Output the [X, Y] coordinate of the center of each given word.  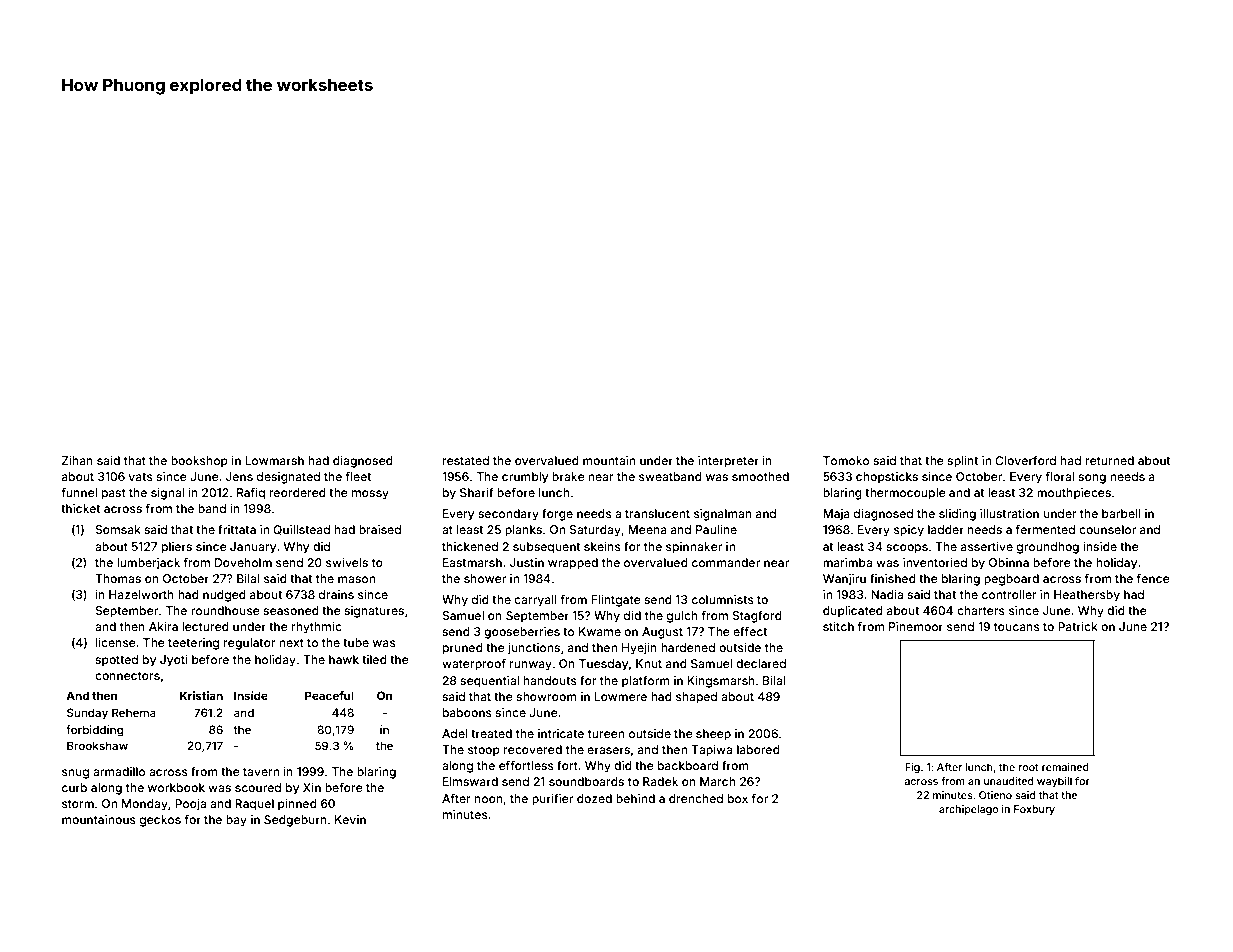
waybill [1054, 782]
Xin [312, 787]
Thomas [118, 578]
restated [466, 460]
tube [356, 642]
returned [1110, 460]
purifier [552, 800]
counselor [1107, 529]
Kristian [201, 695]
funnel [79, 492]
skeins [602, 546]
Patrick [1078, 626]
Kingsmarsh [721, 682]
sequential [489, 682]
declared [761, 663]
